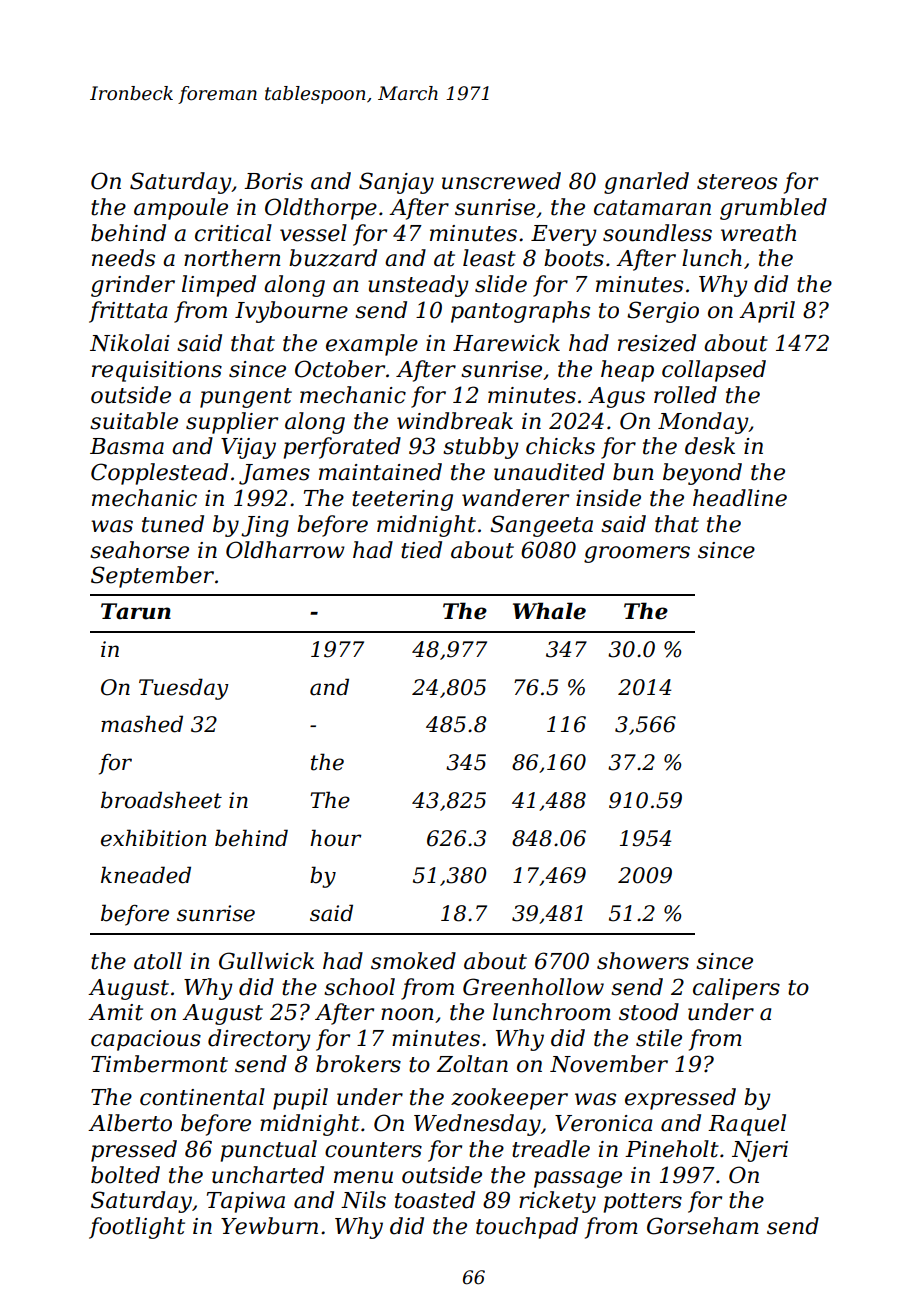 The width and height of the image is (924, 1311). I want to click on touchpad, so click(527, 1228).
